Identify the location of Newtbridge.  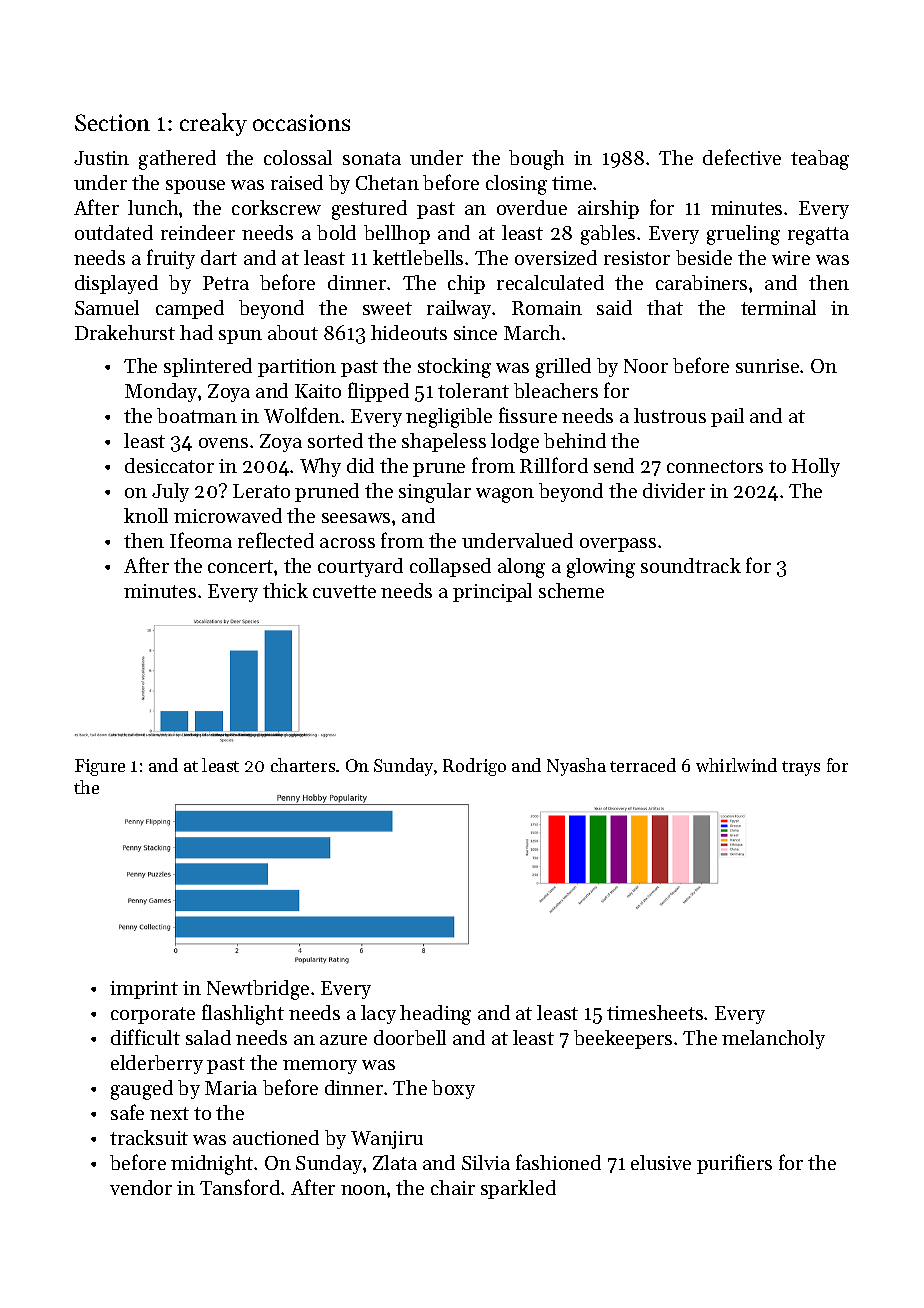
(258, 990).
